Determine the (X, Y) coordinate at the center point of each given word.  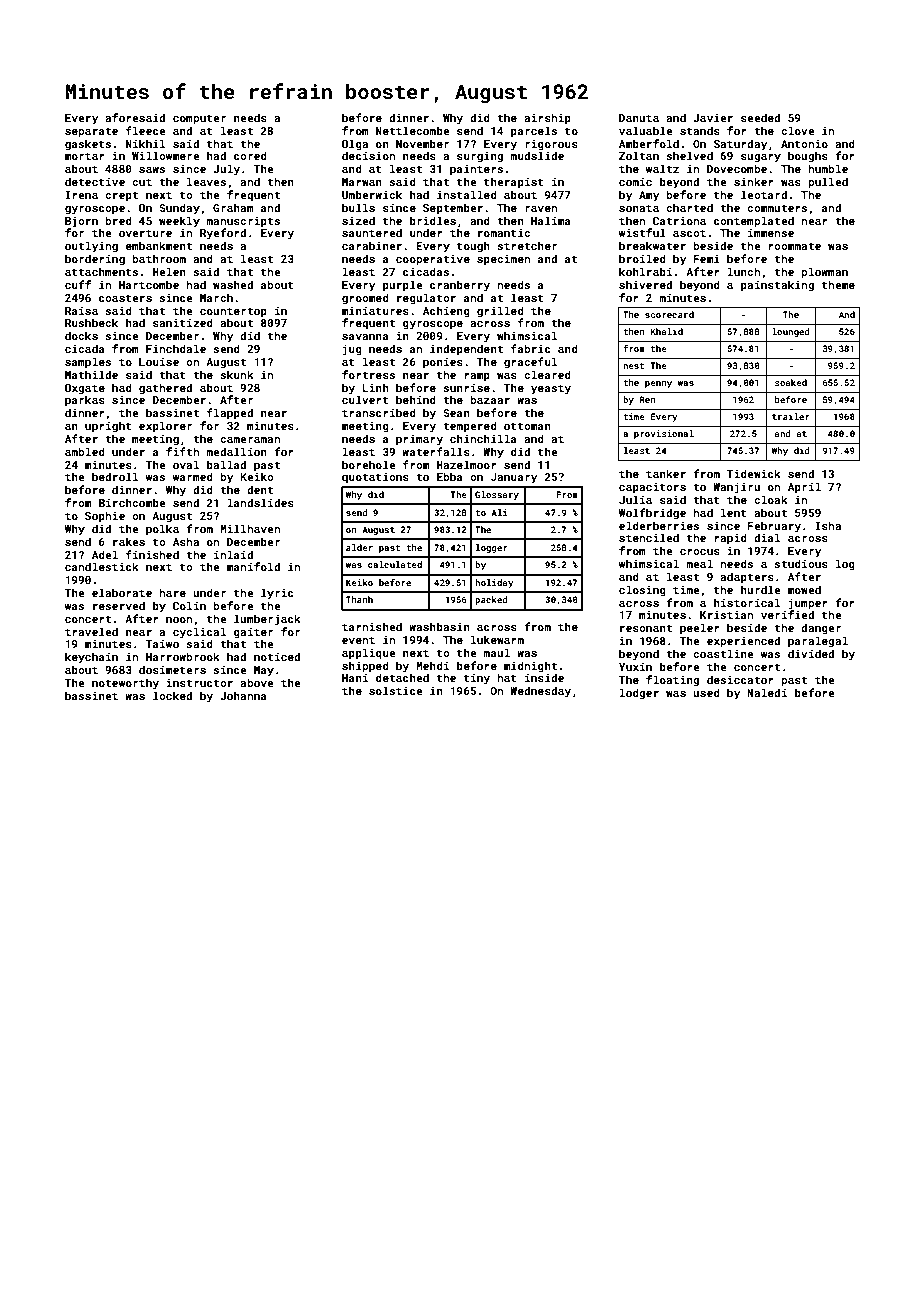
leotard (764, 194)
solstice (396, 690)
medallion (236, 451)
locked (172, 695)
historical (747, 602)
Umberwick (372, 194)
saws (152, 170)
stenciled (649, 537)
